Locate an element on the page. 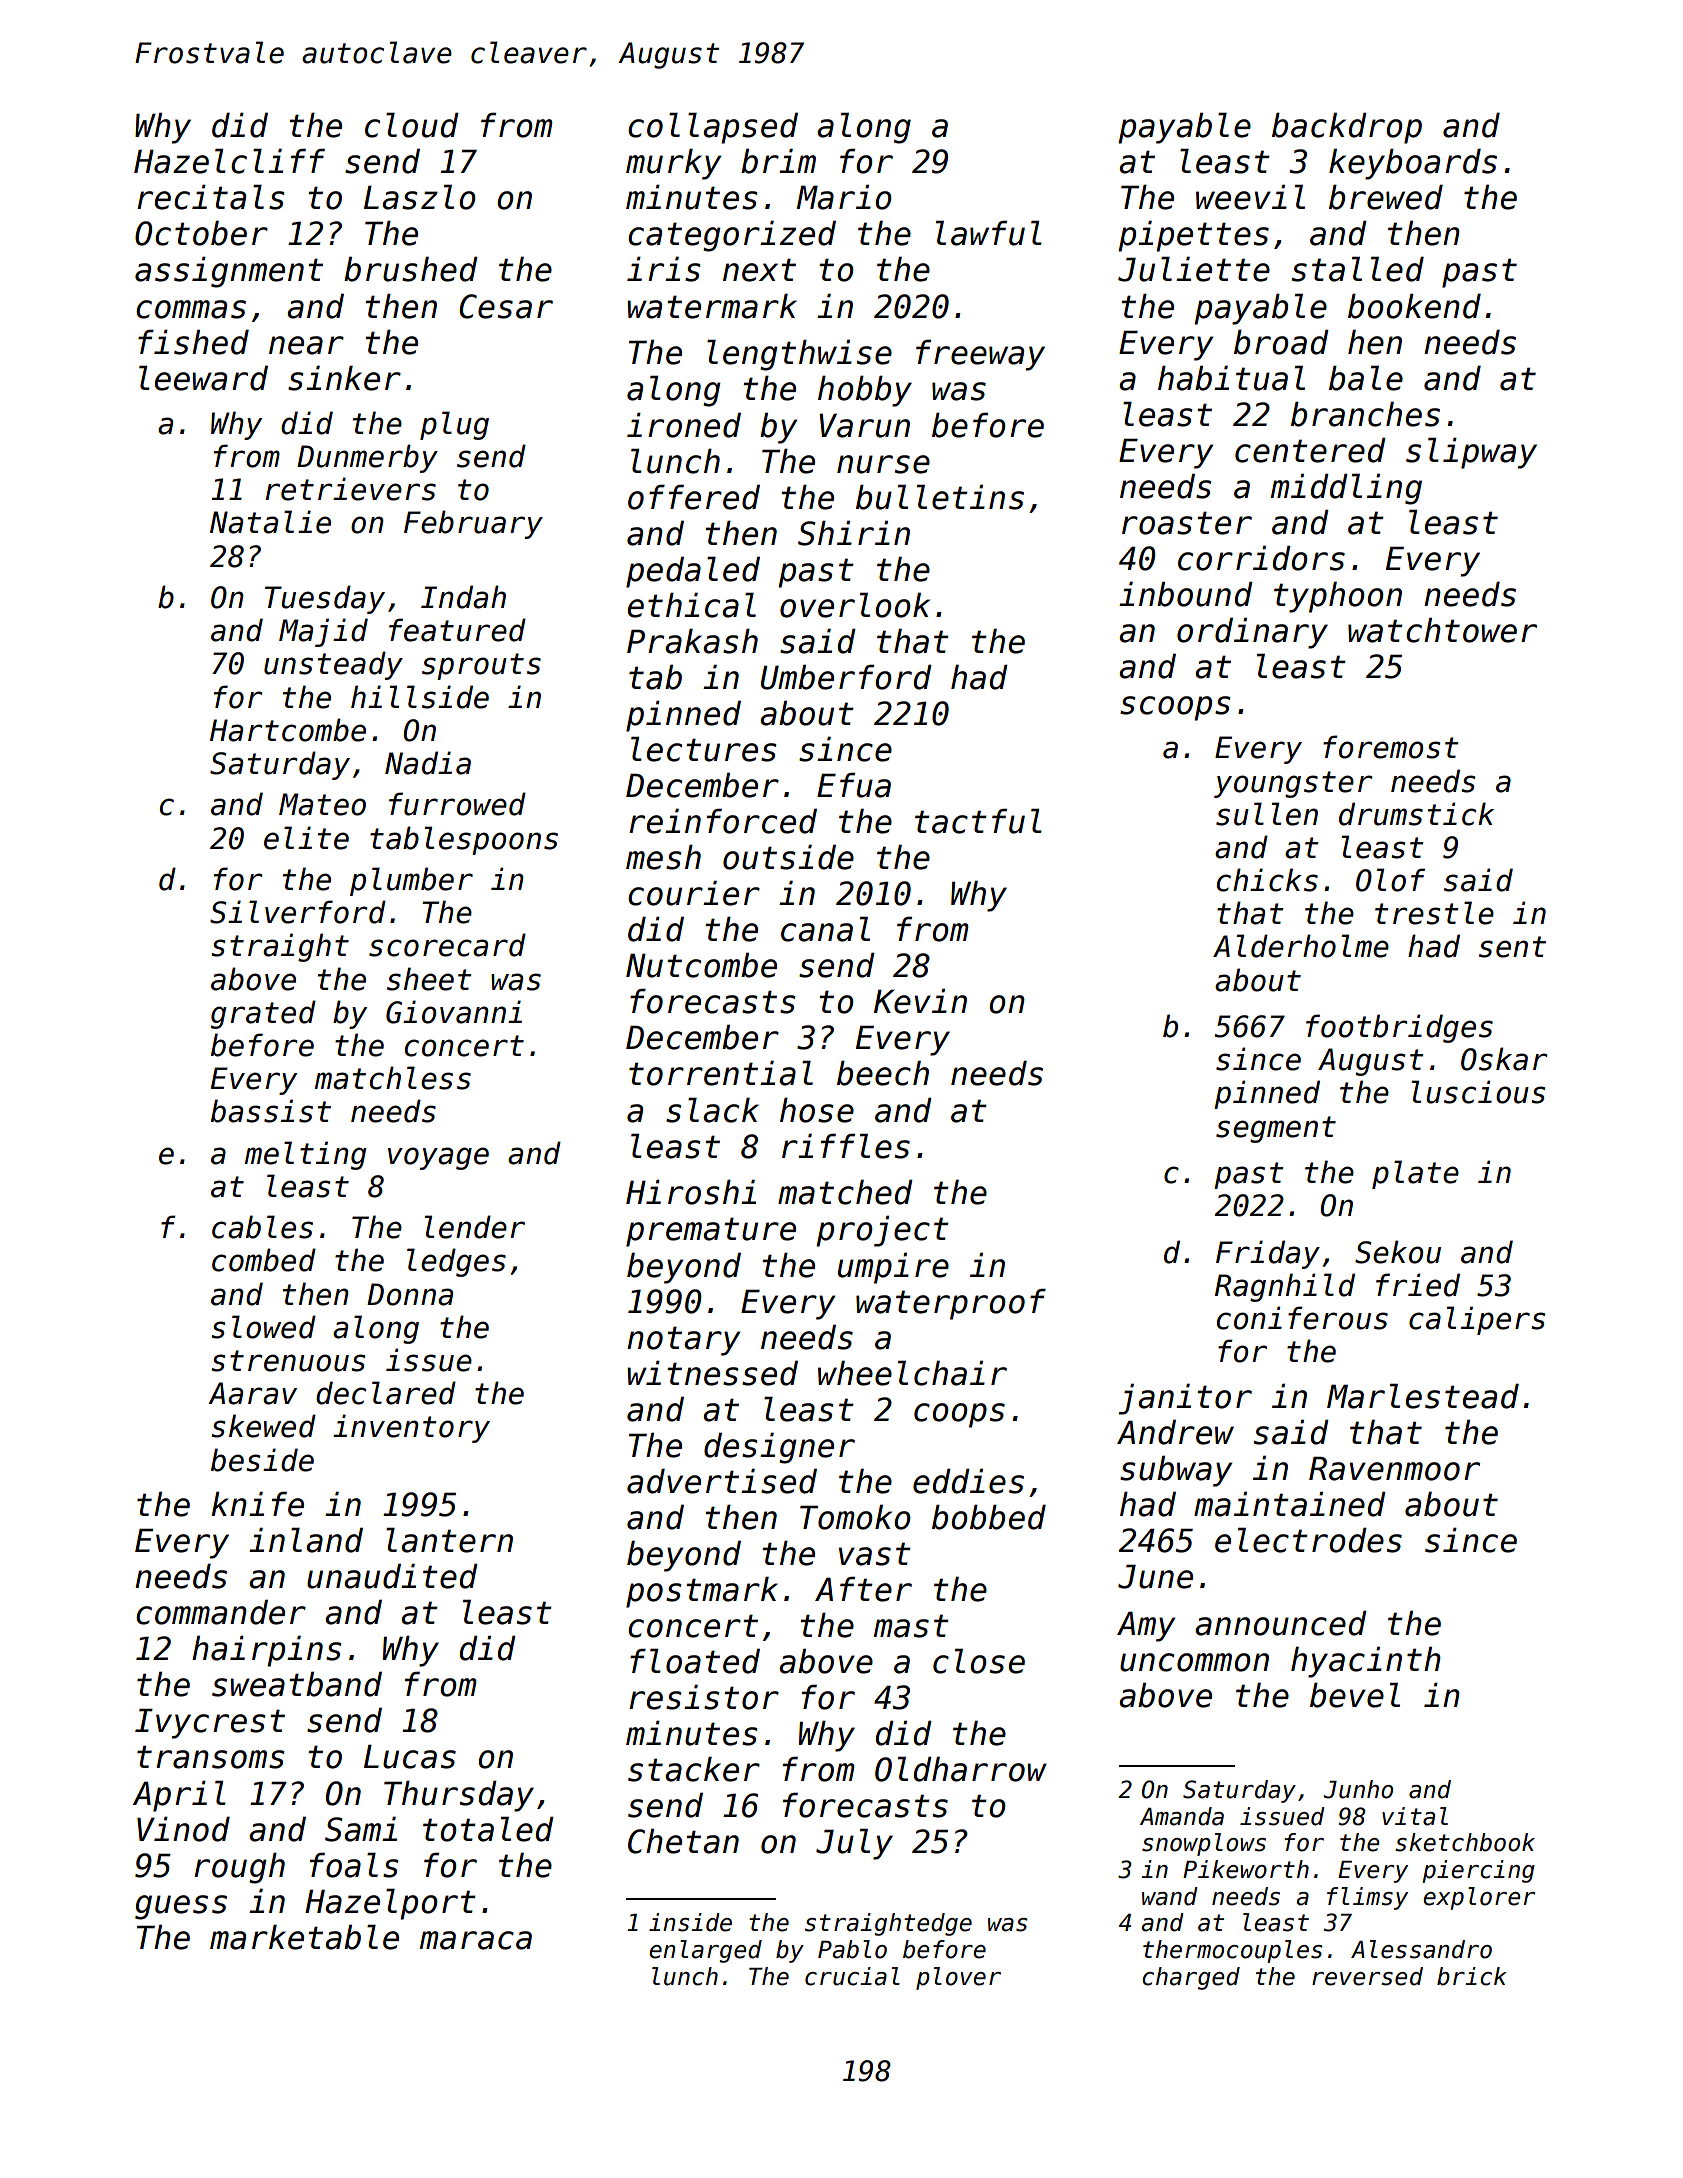  premature is located at coordinates (711, 1232).
